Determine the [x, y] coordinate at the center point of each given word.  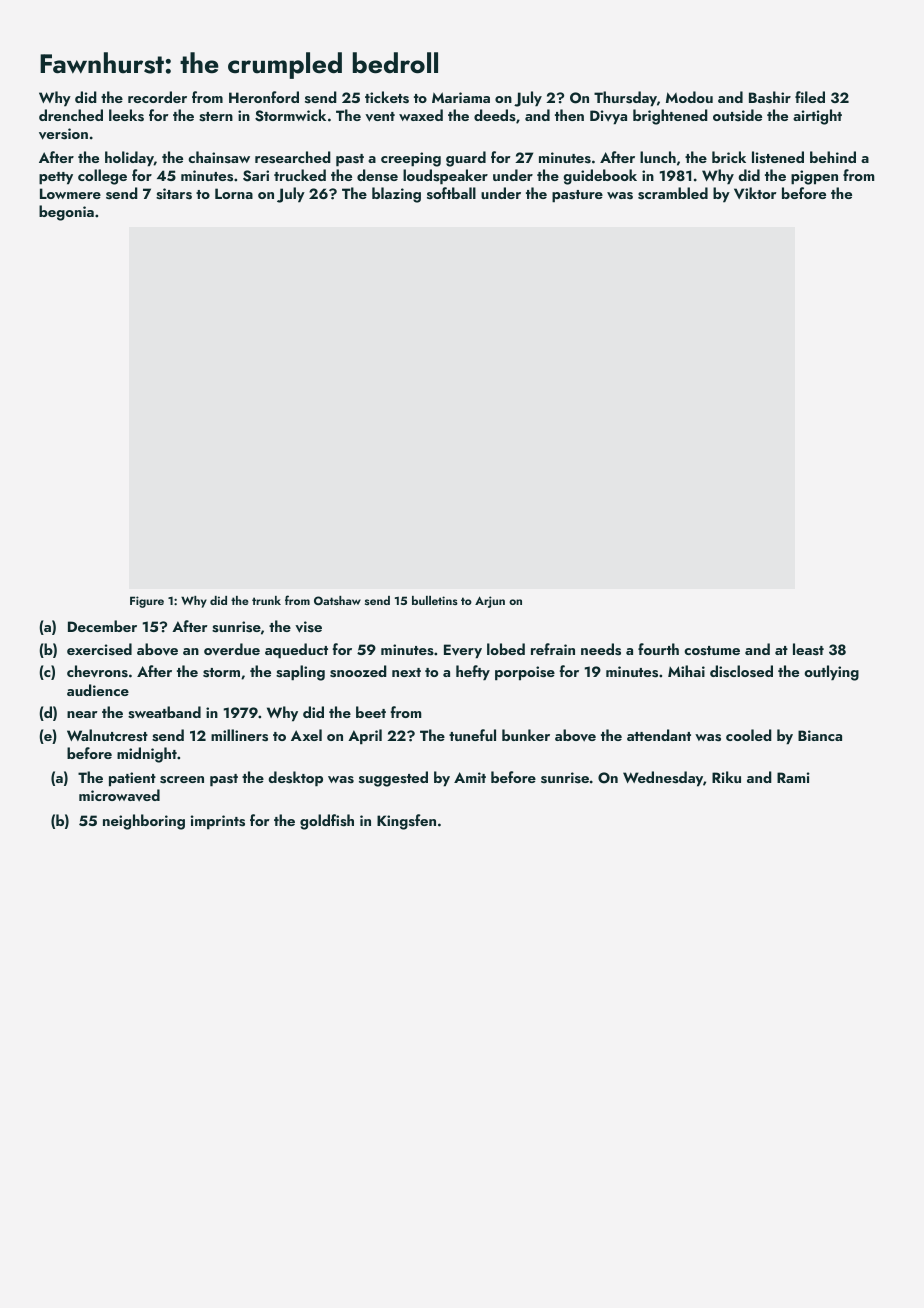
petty [56, 178]
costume [712, 651]
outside [737, 115]
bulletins [435, 600]
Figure [147, 602]
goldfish [327, 822]
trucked [300, 175]
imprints [218, 822]
